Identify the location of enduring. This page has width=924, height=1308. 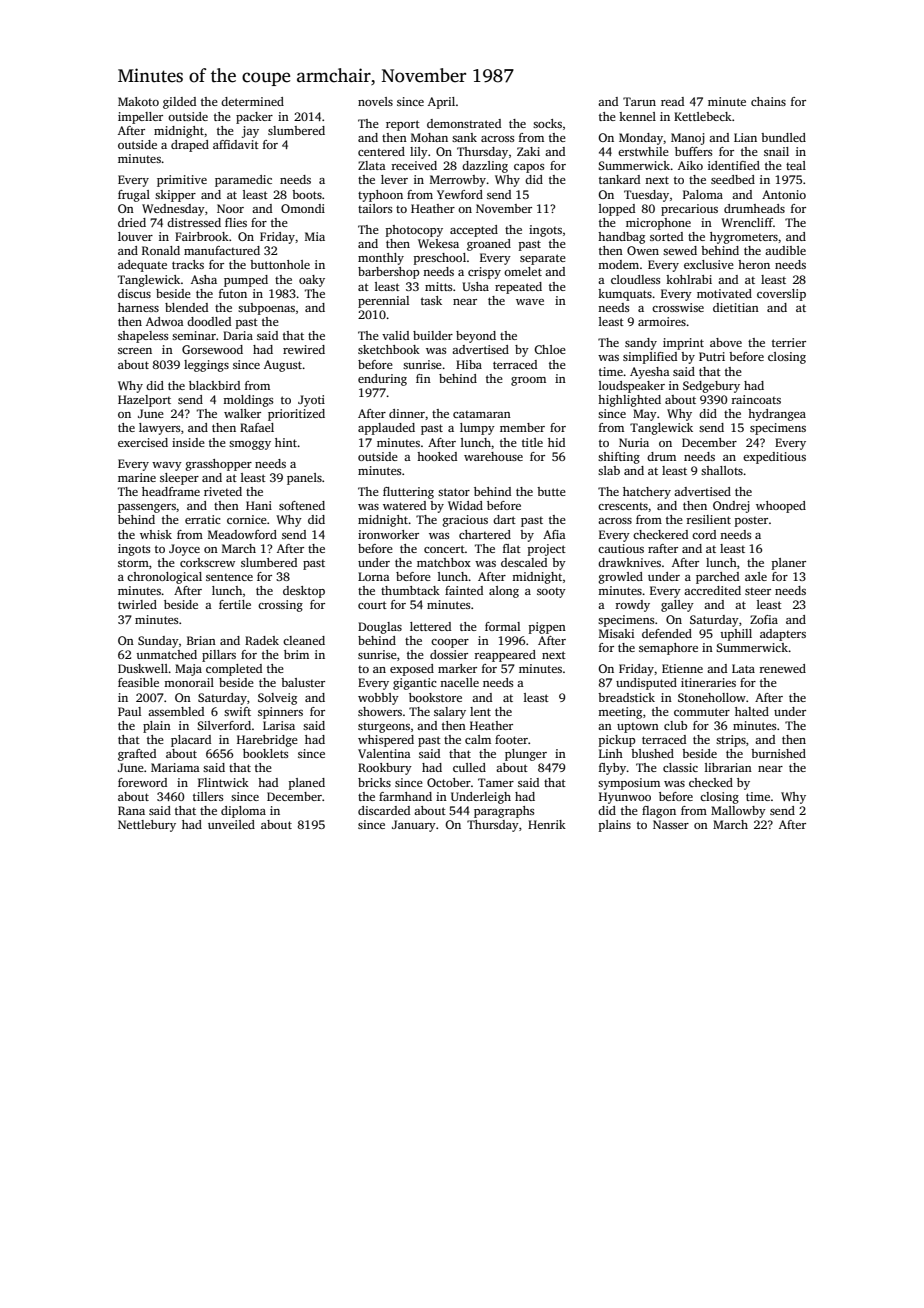
(382, 380).
